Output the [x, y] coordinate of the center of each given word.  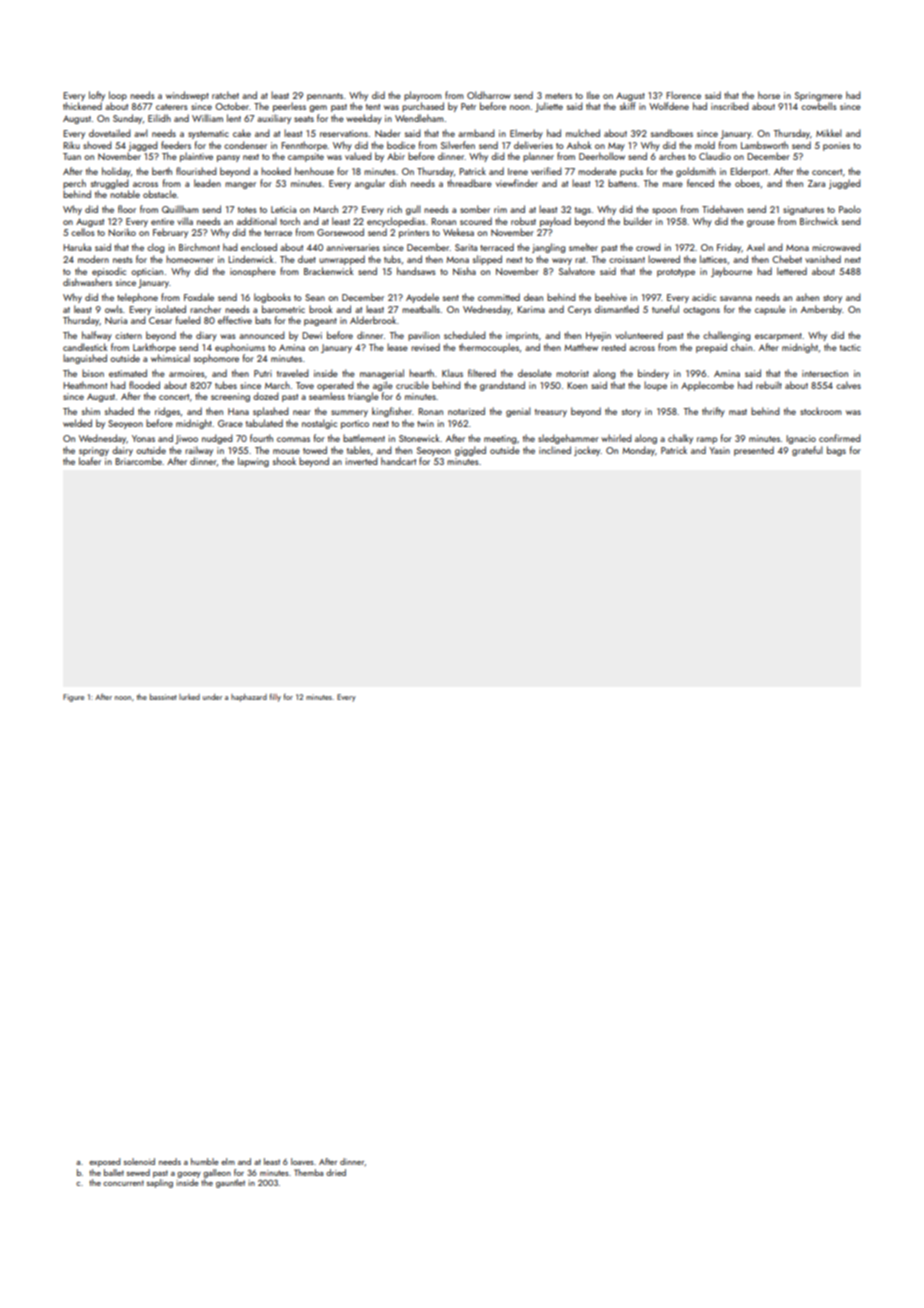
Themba [308, 1172]
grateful [807, 451]
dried [336, 1172]
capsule [770, 310]
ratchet [225, 95]
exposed [104, 1162]
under [212, 697]
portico [355, 424]
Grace [230, 423]
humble [205, 1161]
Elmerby [526, 134]
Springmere [818, 96]
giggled [470, 451]
